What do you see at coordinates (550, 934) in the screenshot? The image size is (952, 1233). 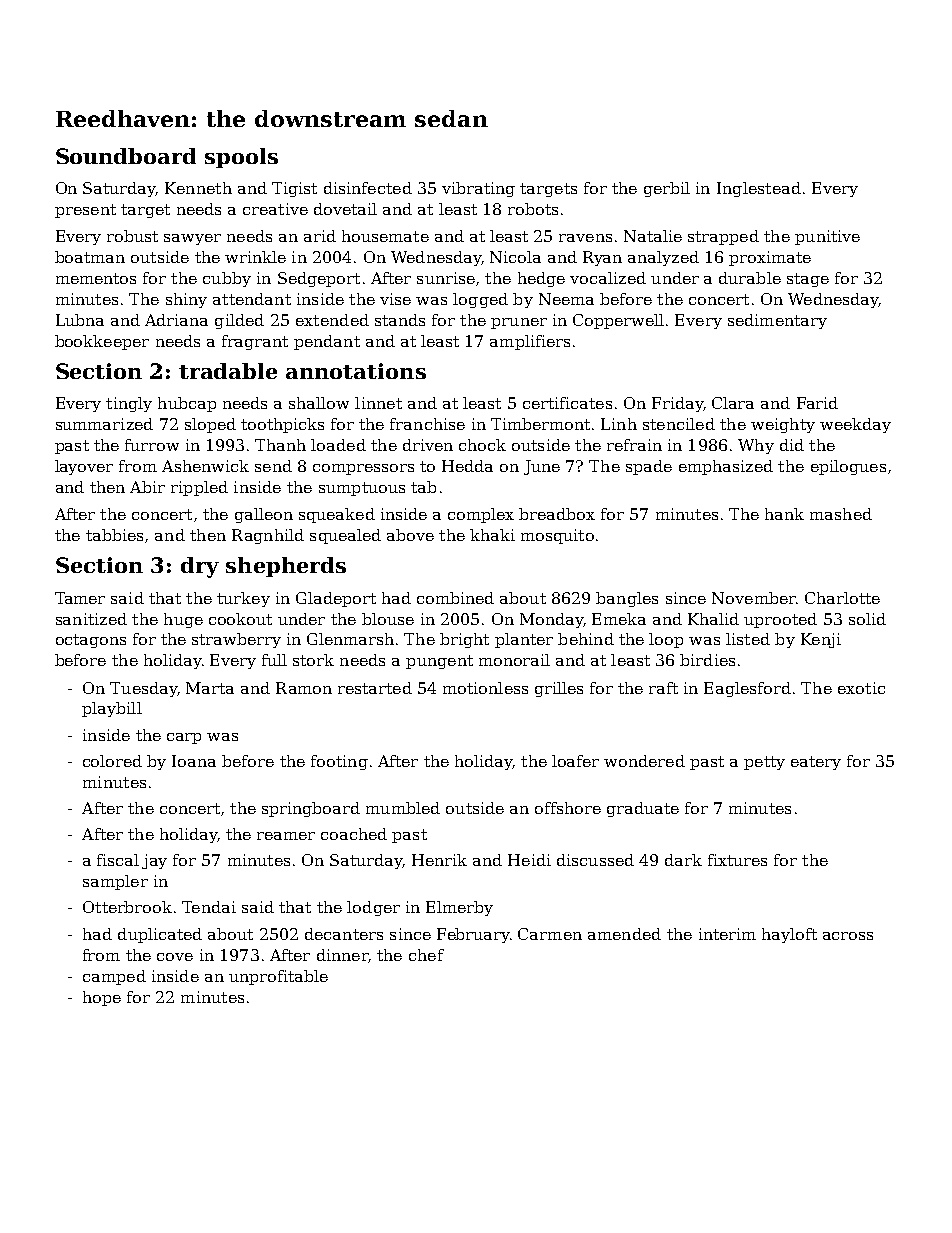 I see `Carmen` at bounding box center [550, 934].
